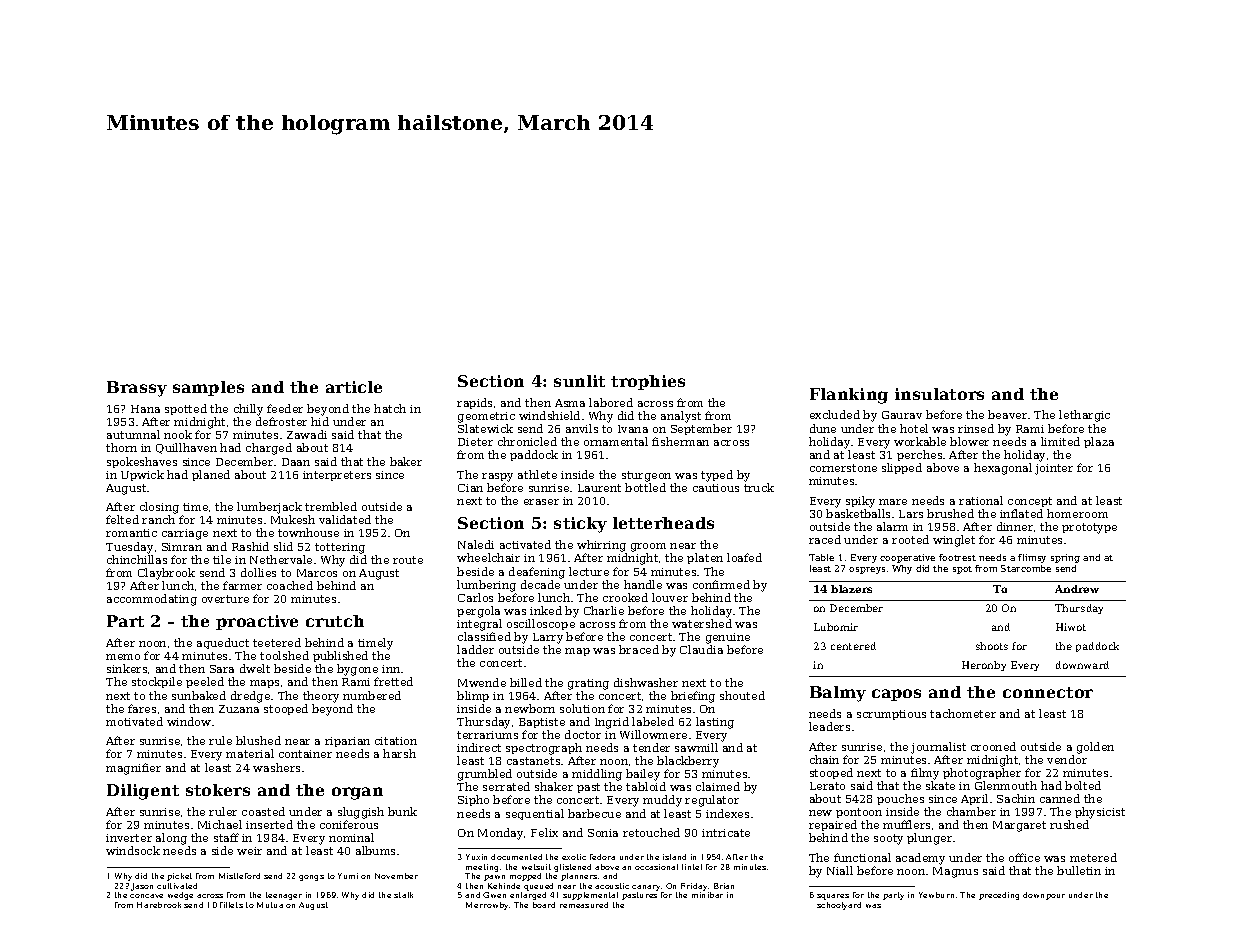  What do you see at coordinates (992, 646) in the document?
I see `shoots` at bounding box center [992, 646].
